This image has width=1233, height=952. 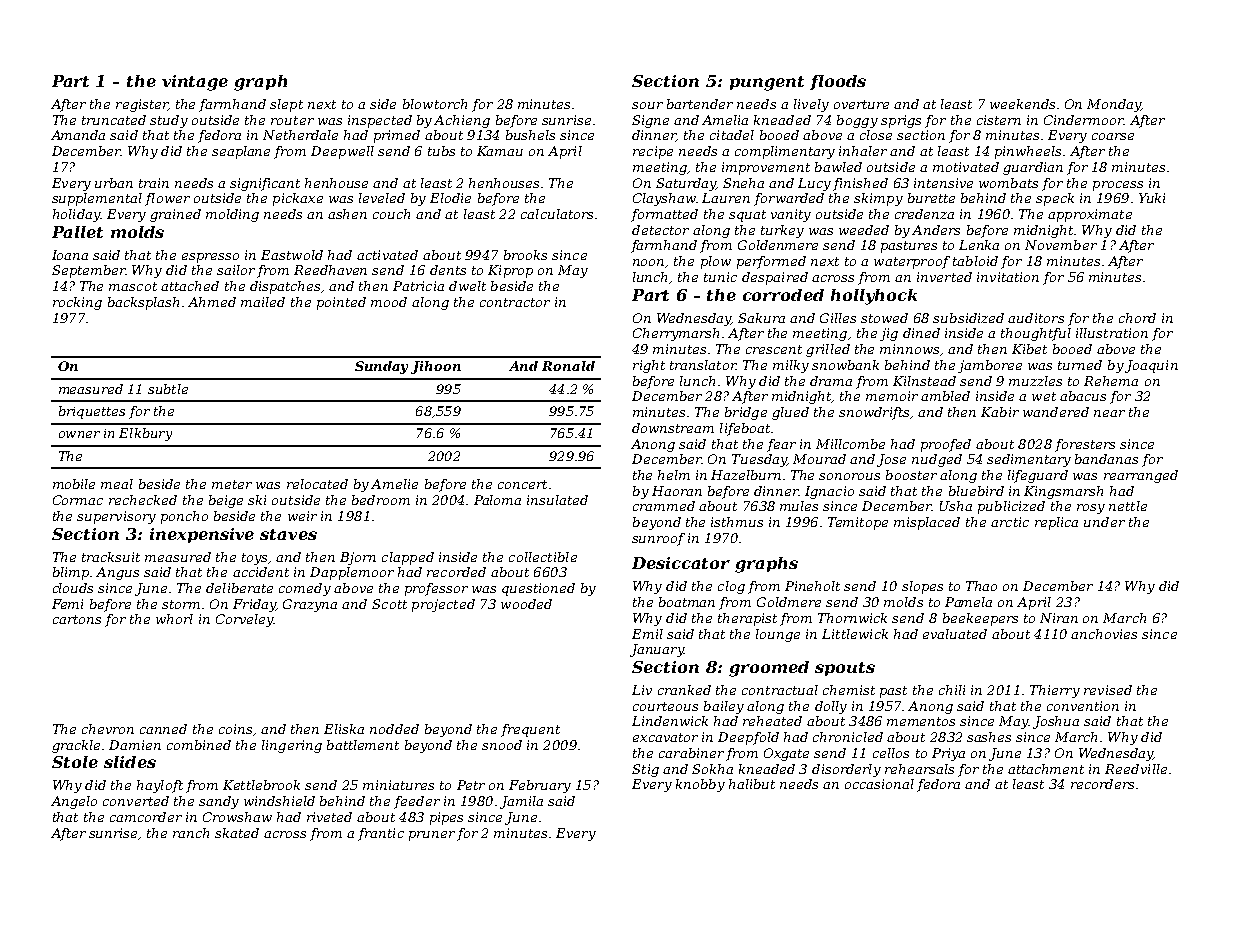 I want to click on Thornwick, so click(x=852, y=618).
